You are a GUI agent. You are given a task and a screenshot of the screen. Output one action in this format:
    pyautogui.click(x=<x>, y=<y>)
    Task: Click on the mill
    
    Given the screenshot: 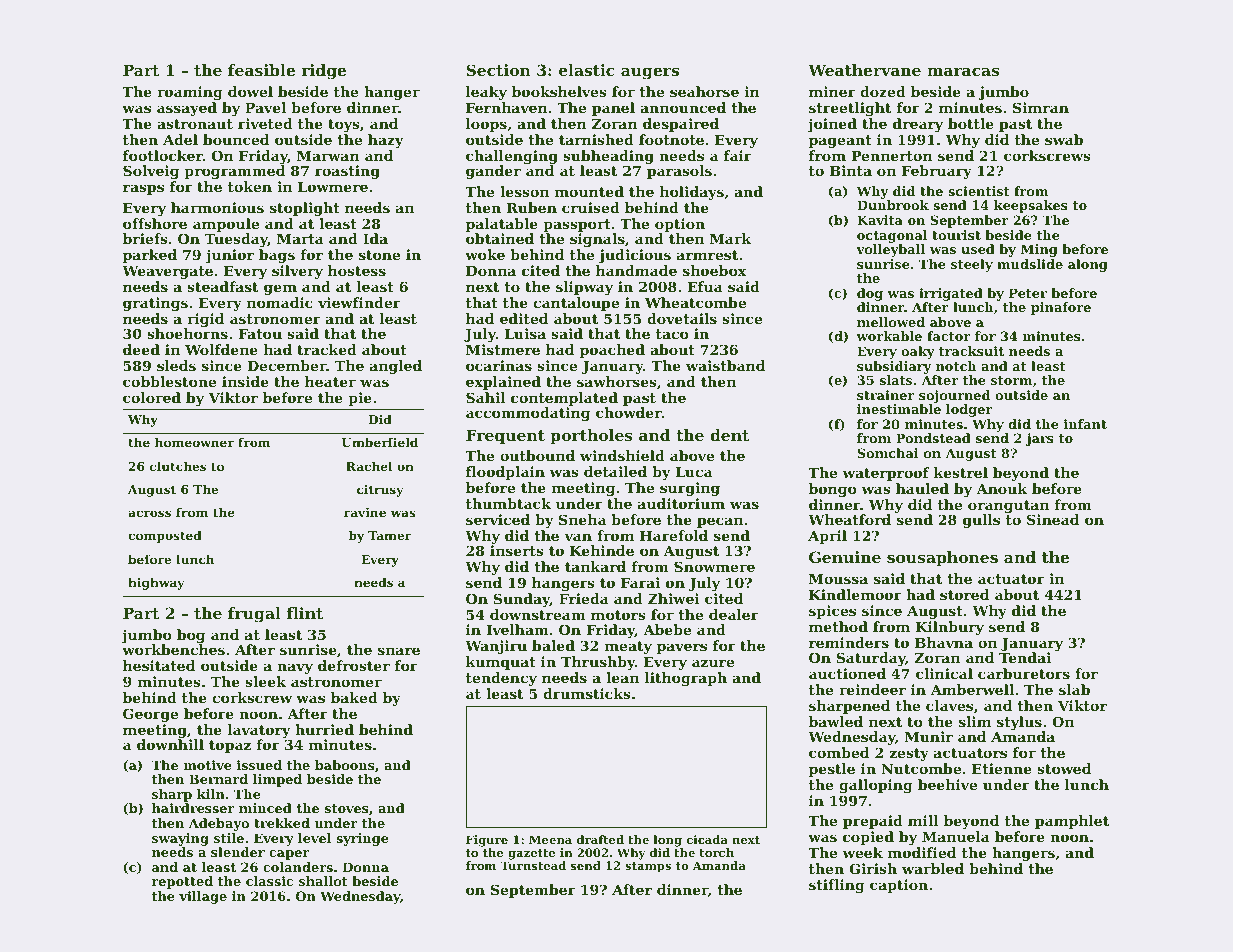 What is the action you would take?
    pyautogui.click(x=923, y=820)
